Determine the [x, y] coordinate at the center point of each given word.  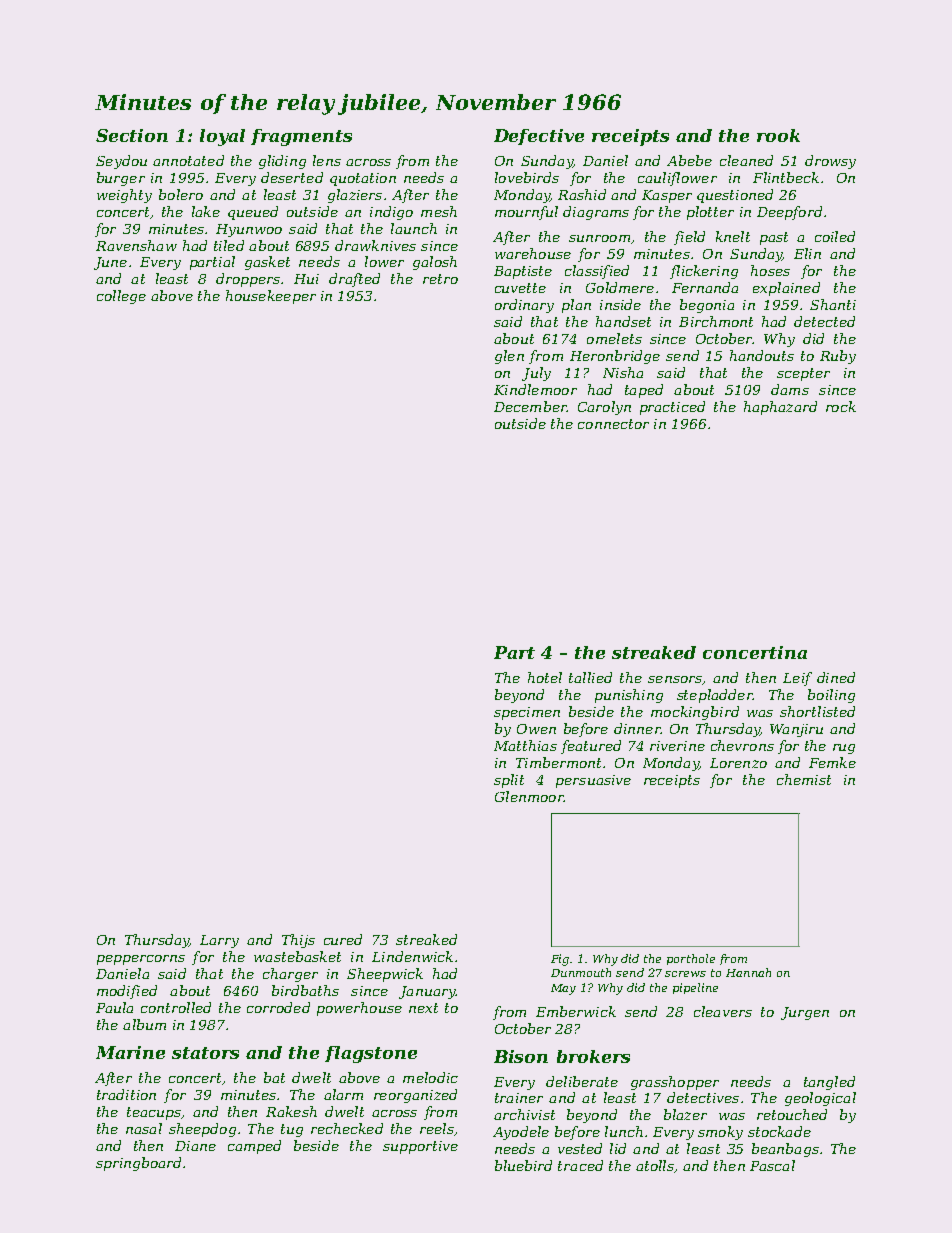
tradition [126, 1094]
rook [778, 135]
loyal [222, 137]
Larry [219, 941]
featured [591, 747]
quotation [363, 179]
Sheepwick [385, 975]
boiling [831, 696]
